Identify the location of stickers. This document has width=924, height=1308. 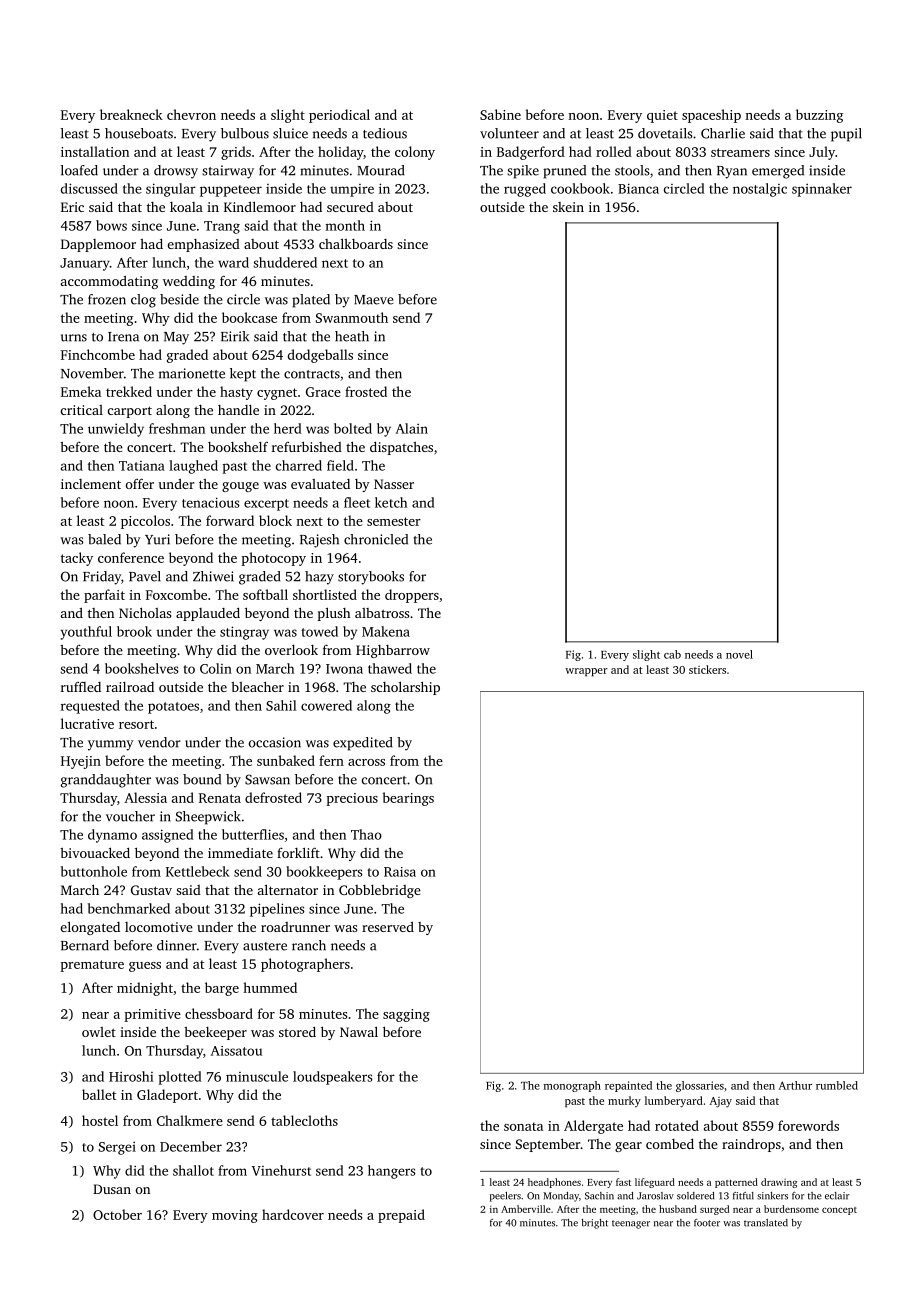
(707, 669).
